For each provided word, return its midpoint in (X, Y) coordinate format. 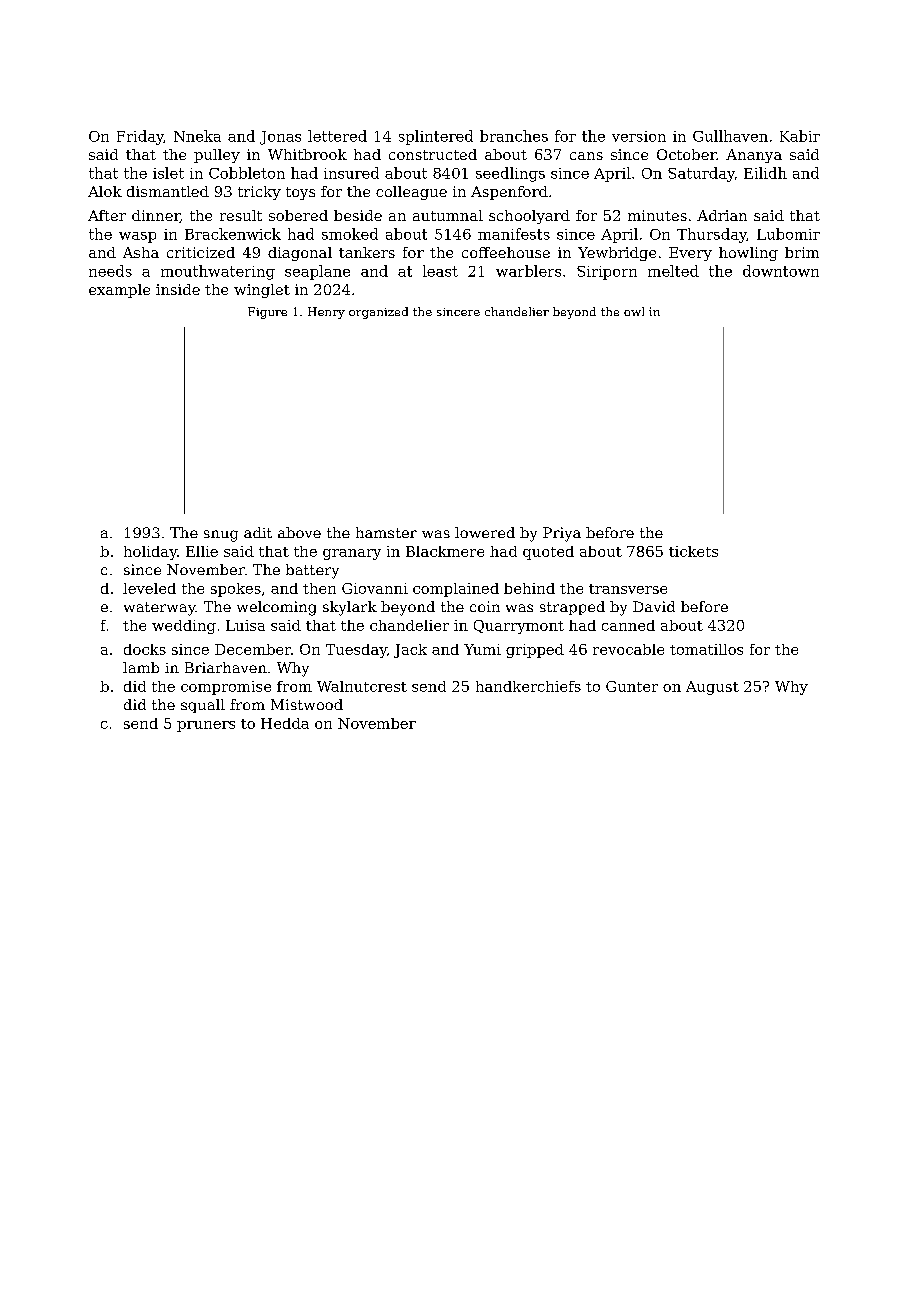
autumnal (448, 215)
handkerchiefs (528, 686)
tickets (693, 551)
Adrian (722, 215)
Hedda (285, 723)
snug (221, 536)
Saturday (701, 174)
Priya (562, 534)
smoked (350, 234)
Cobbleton (247, 173)
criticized (201, 252)
